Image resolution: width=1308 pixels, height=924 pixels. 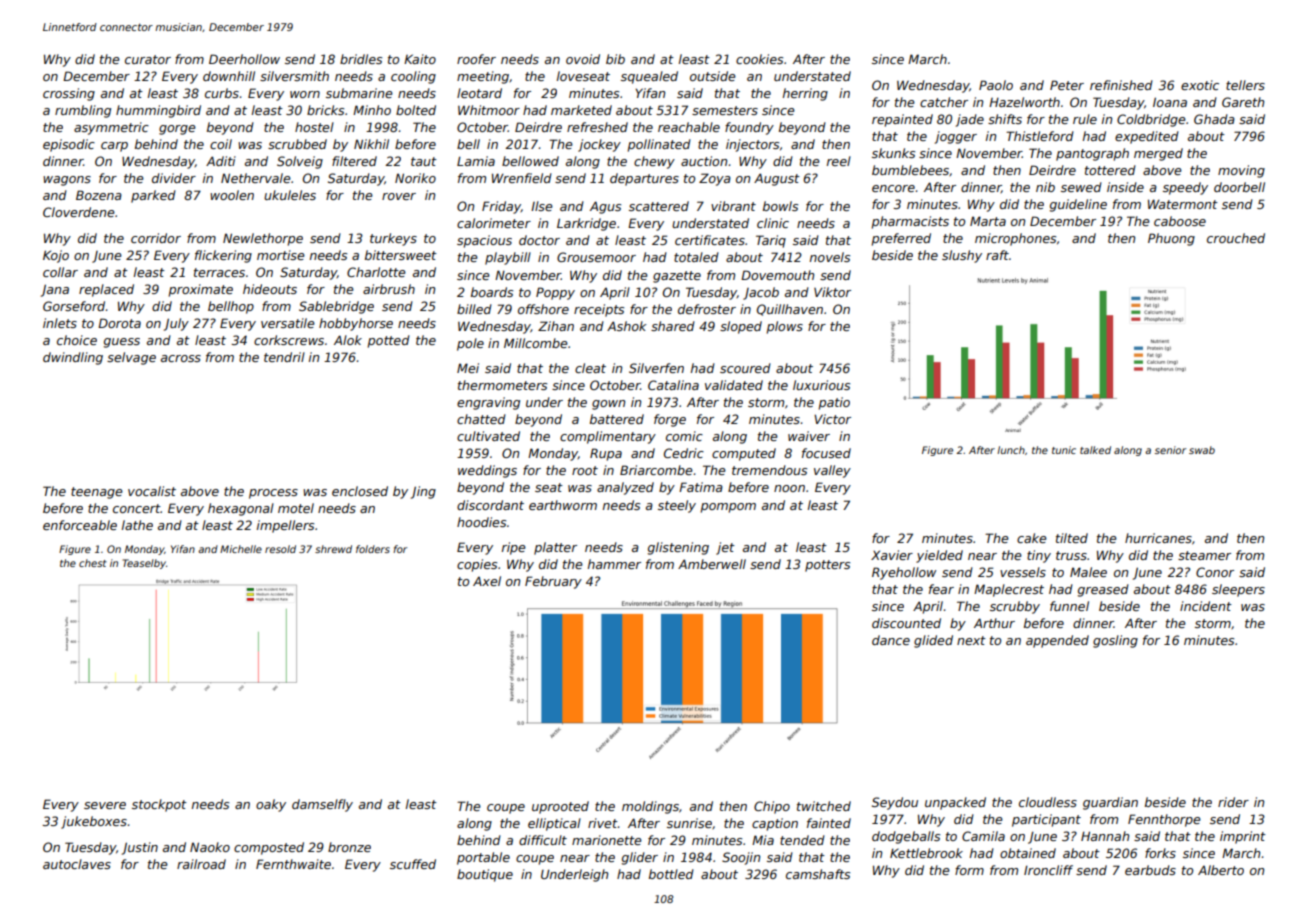 What do you see at coordinates (656, 368) in the screenshot?
I see `Silverfen` at bounding box center [656, 368].
